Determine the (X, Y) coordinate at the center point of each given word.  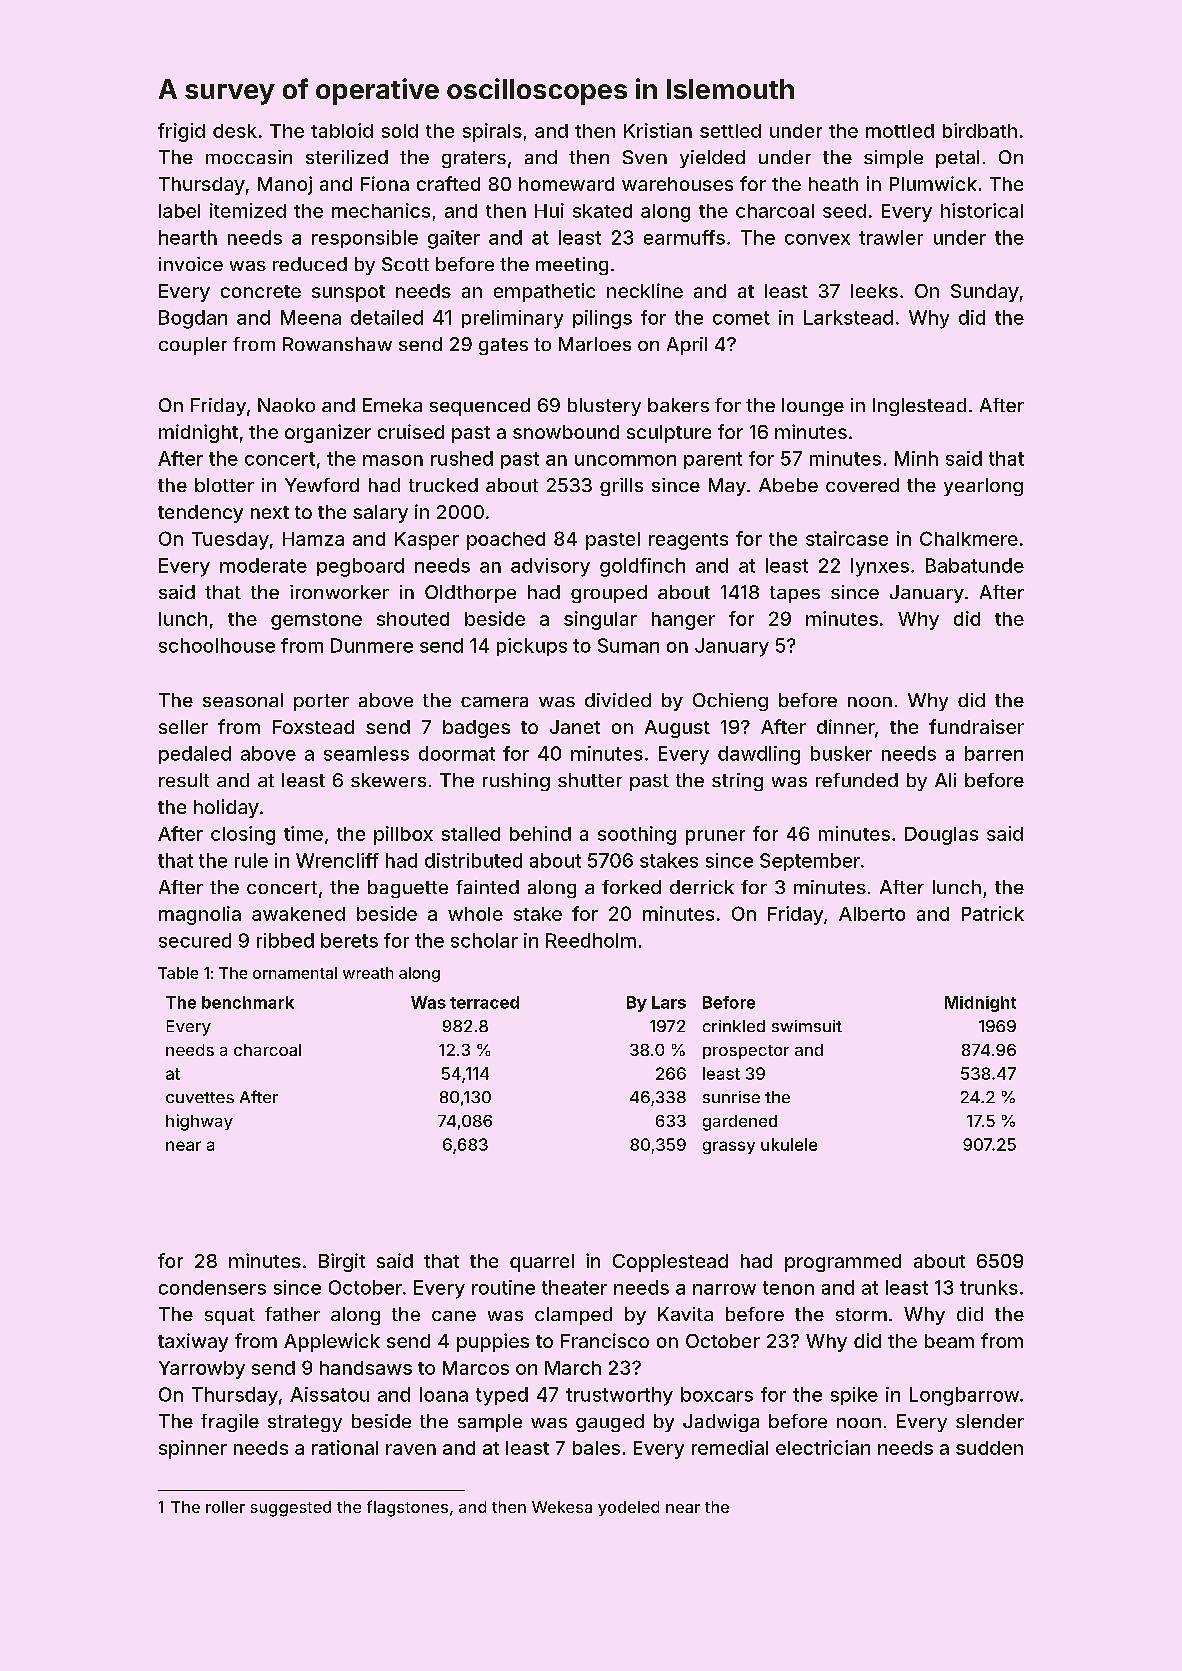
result (184, 780)
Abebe (788, 485)
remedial (730, 1447)
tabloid (342, 130)
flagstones (407, 1508)
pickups (532, 647)
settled (730, 131)
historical (982, 210)
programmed (843, 1263)
